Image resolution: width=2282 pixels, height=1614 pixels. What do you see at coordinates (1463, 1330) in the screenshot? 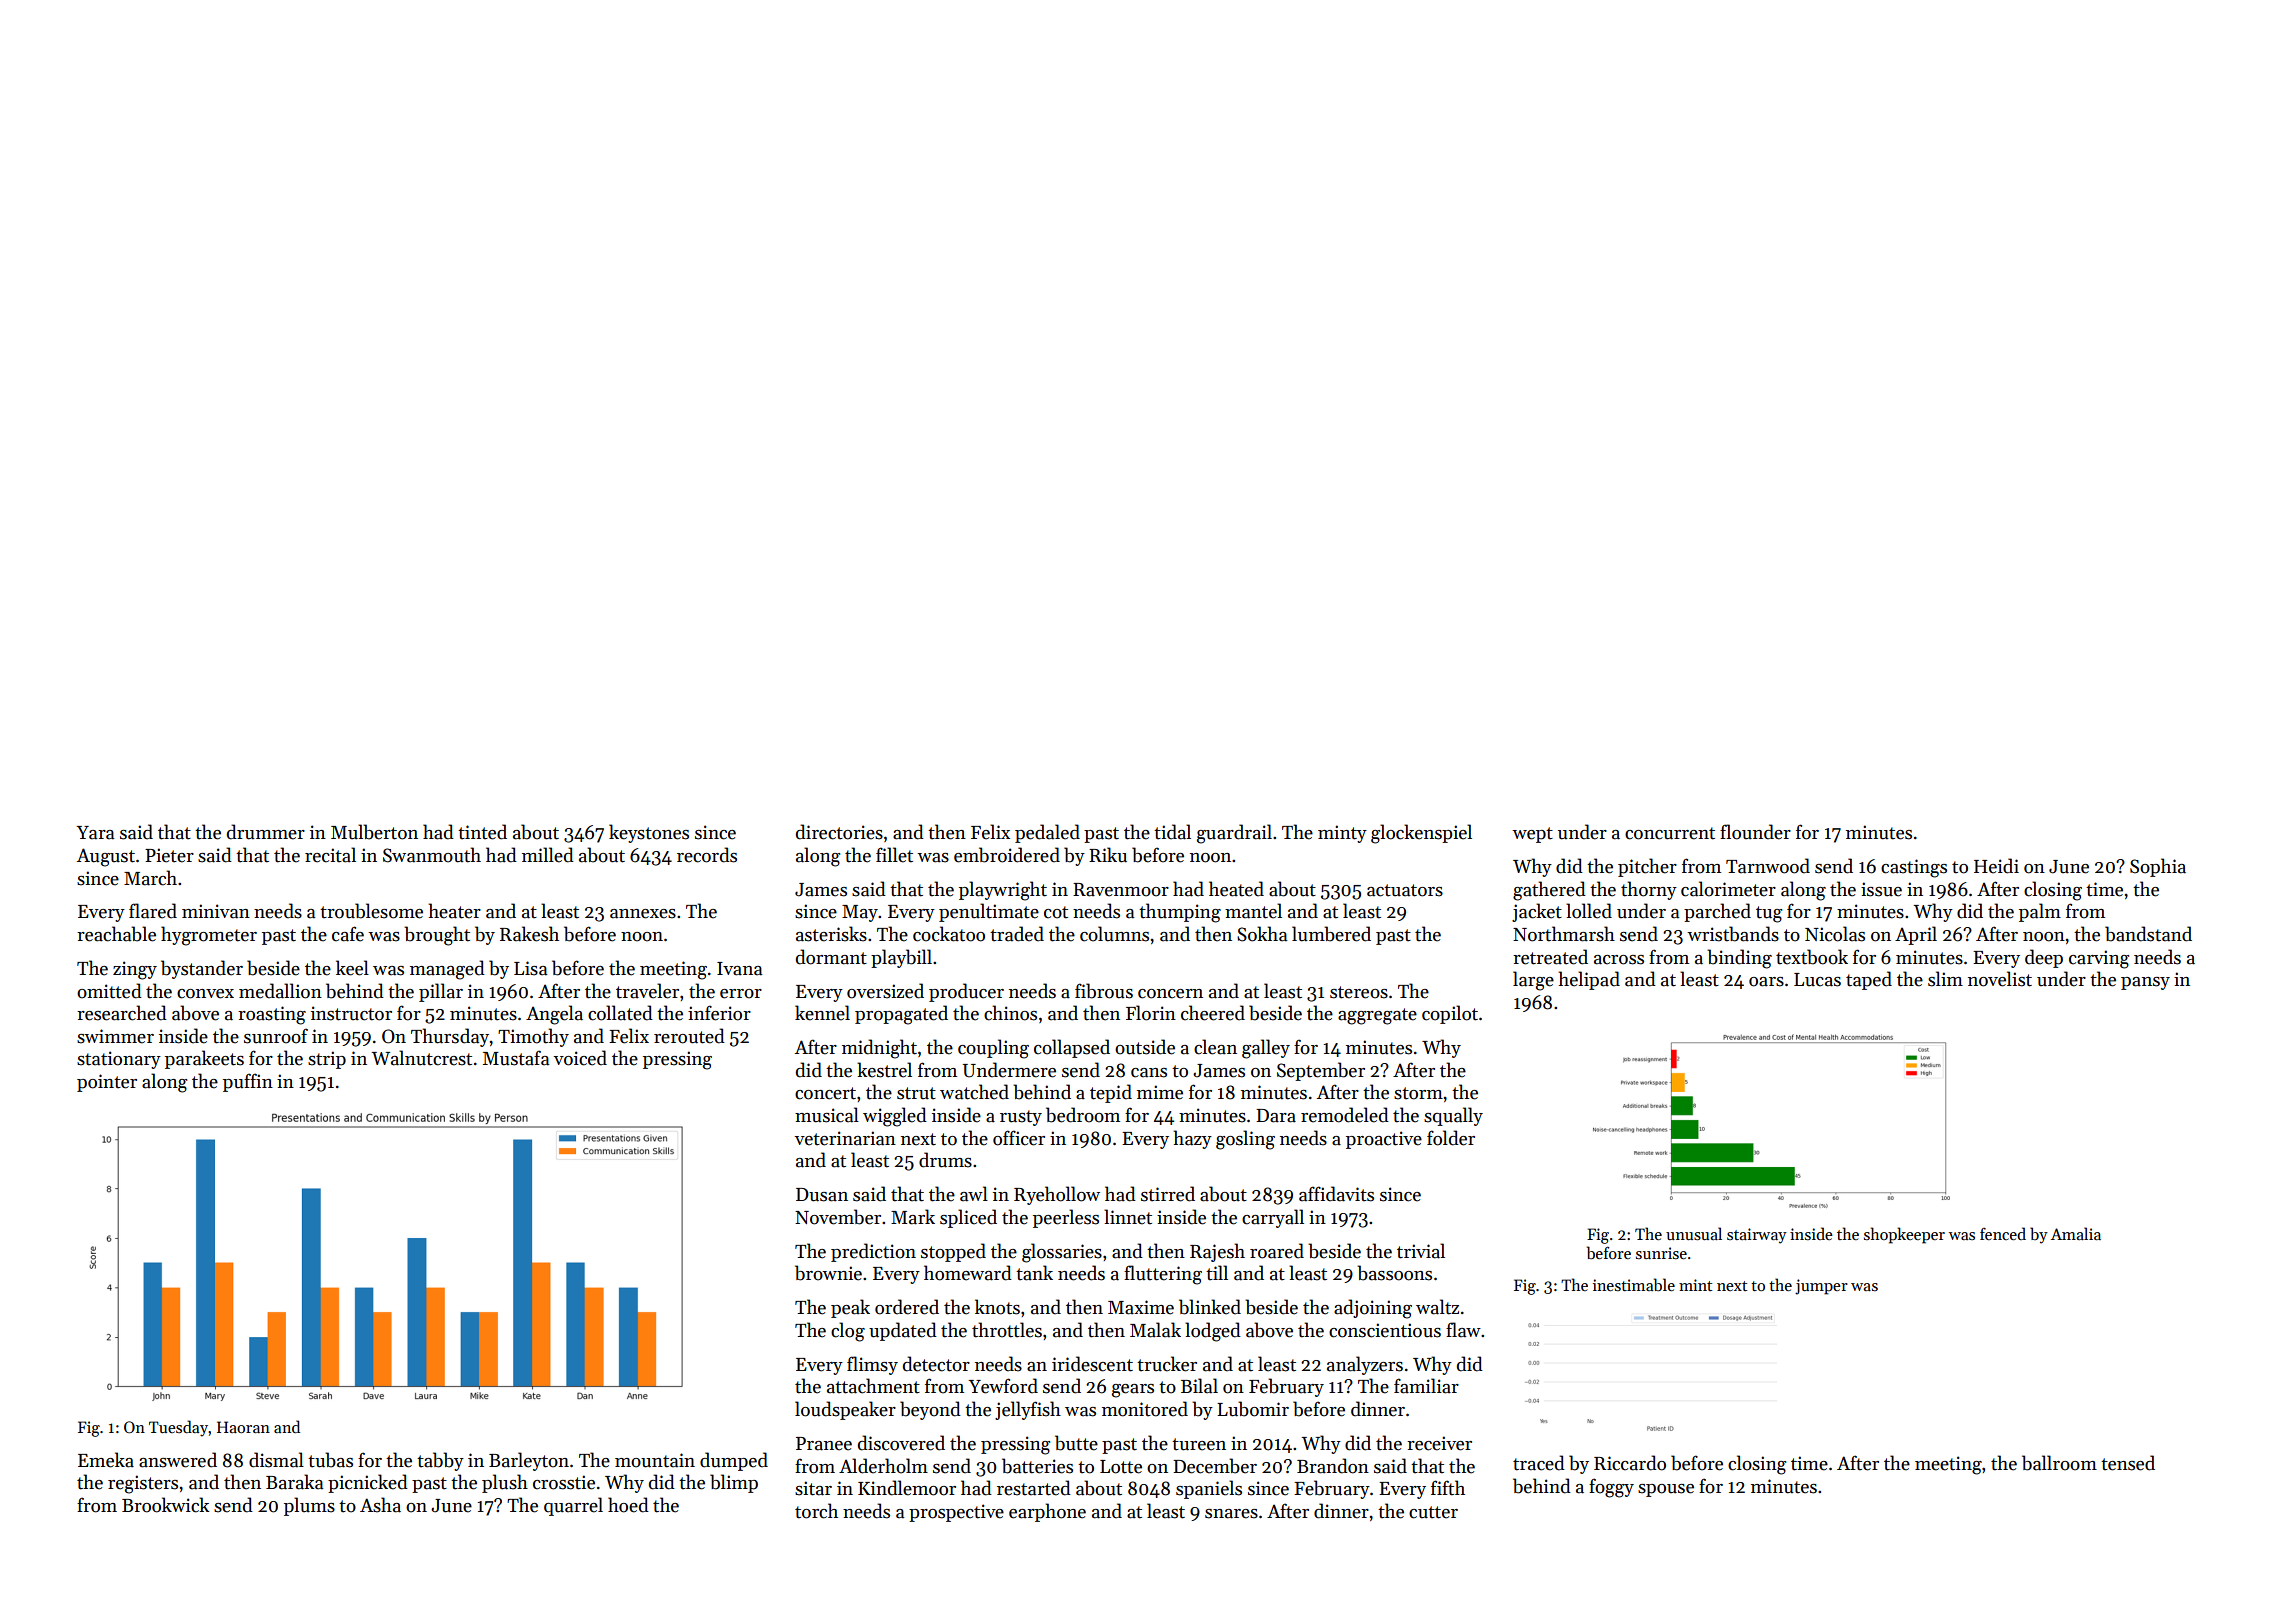
I see `flaw` at bounding box center [1463, 1330].
